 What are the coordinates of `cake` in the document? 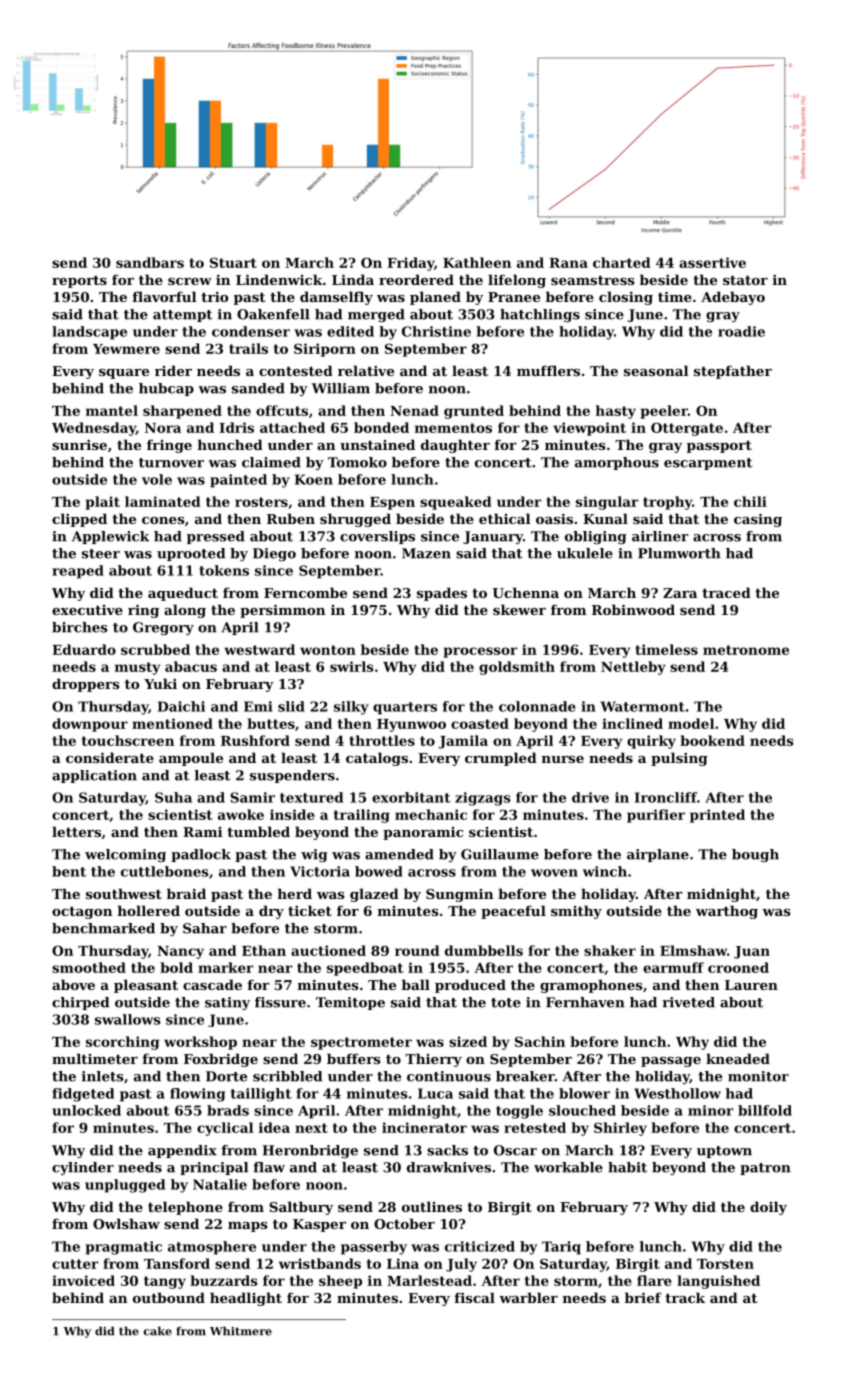 It's located at (157, 1331).
